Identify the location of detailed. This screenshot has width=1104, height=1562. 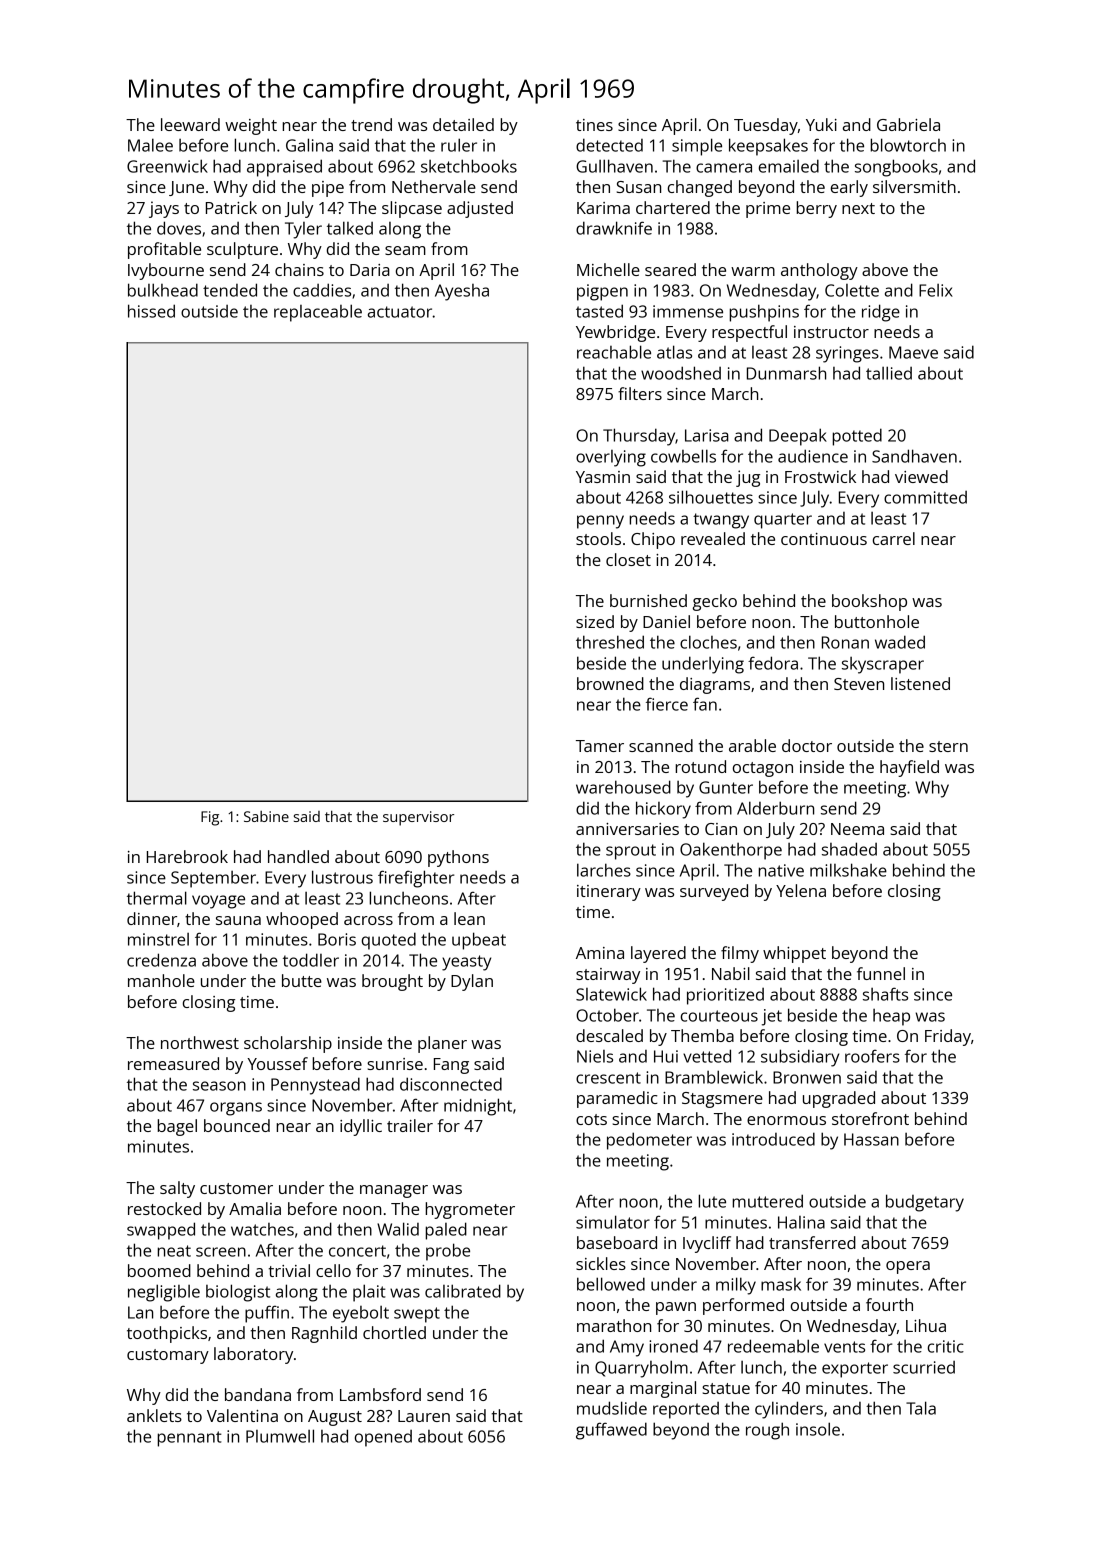
(463, 124).
